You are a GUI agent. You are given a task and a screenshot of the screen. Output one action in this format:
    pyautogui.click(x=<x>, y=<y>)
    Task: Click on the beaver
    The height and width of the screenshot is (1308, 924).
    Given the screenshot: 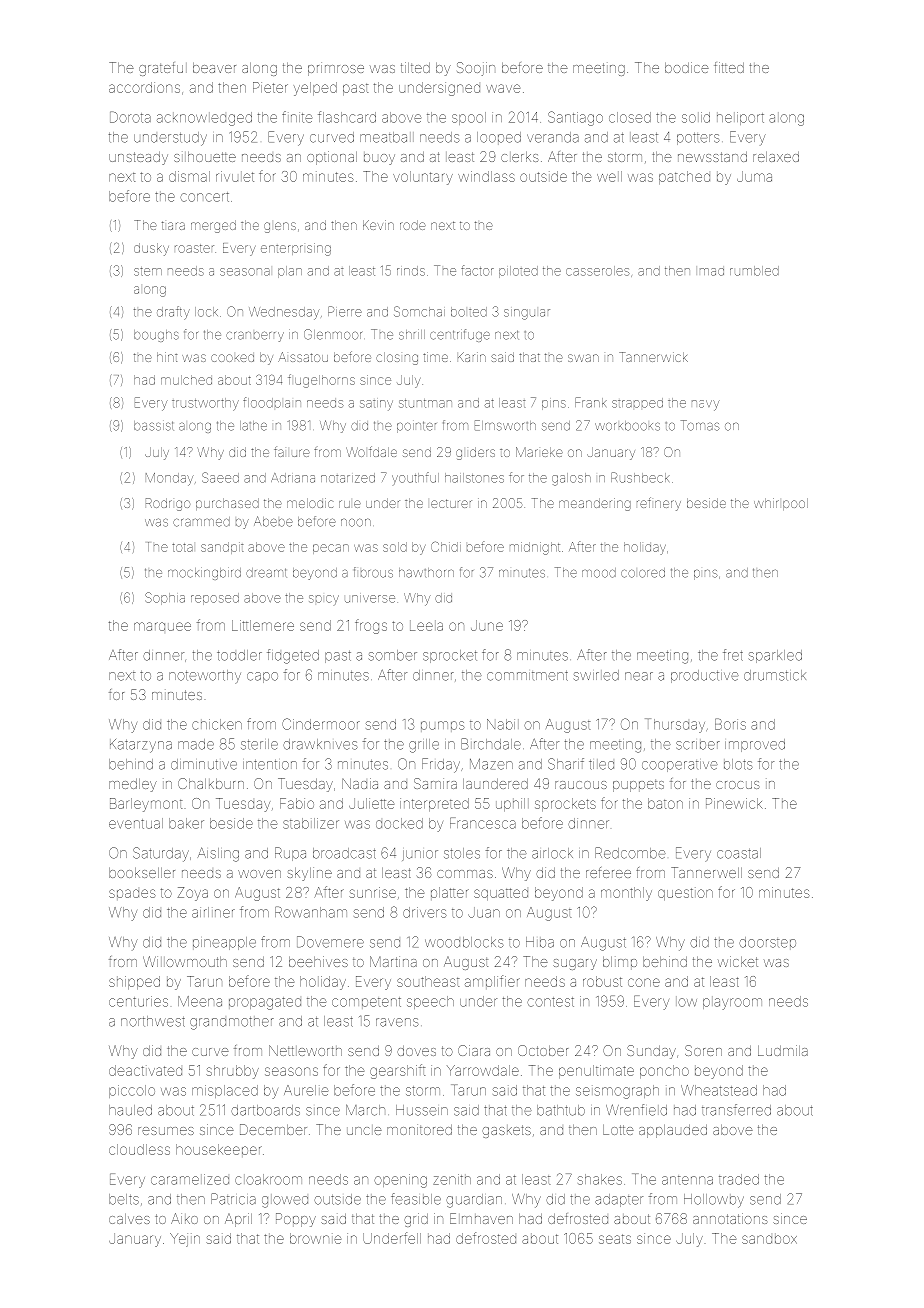 What is the action you would take?
    pyautogui.click(x=214, y=68)
